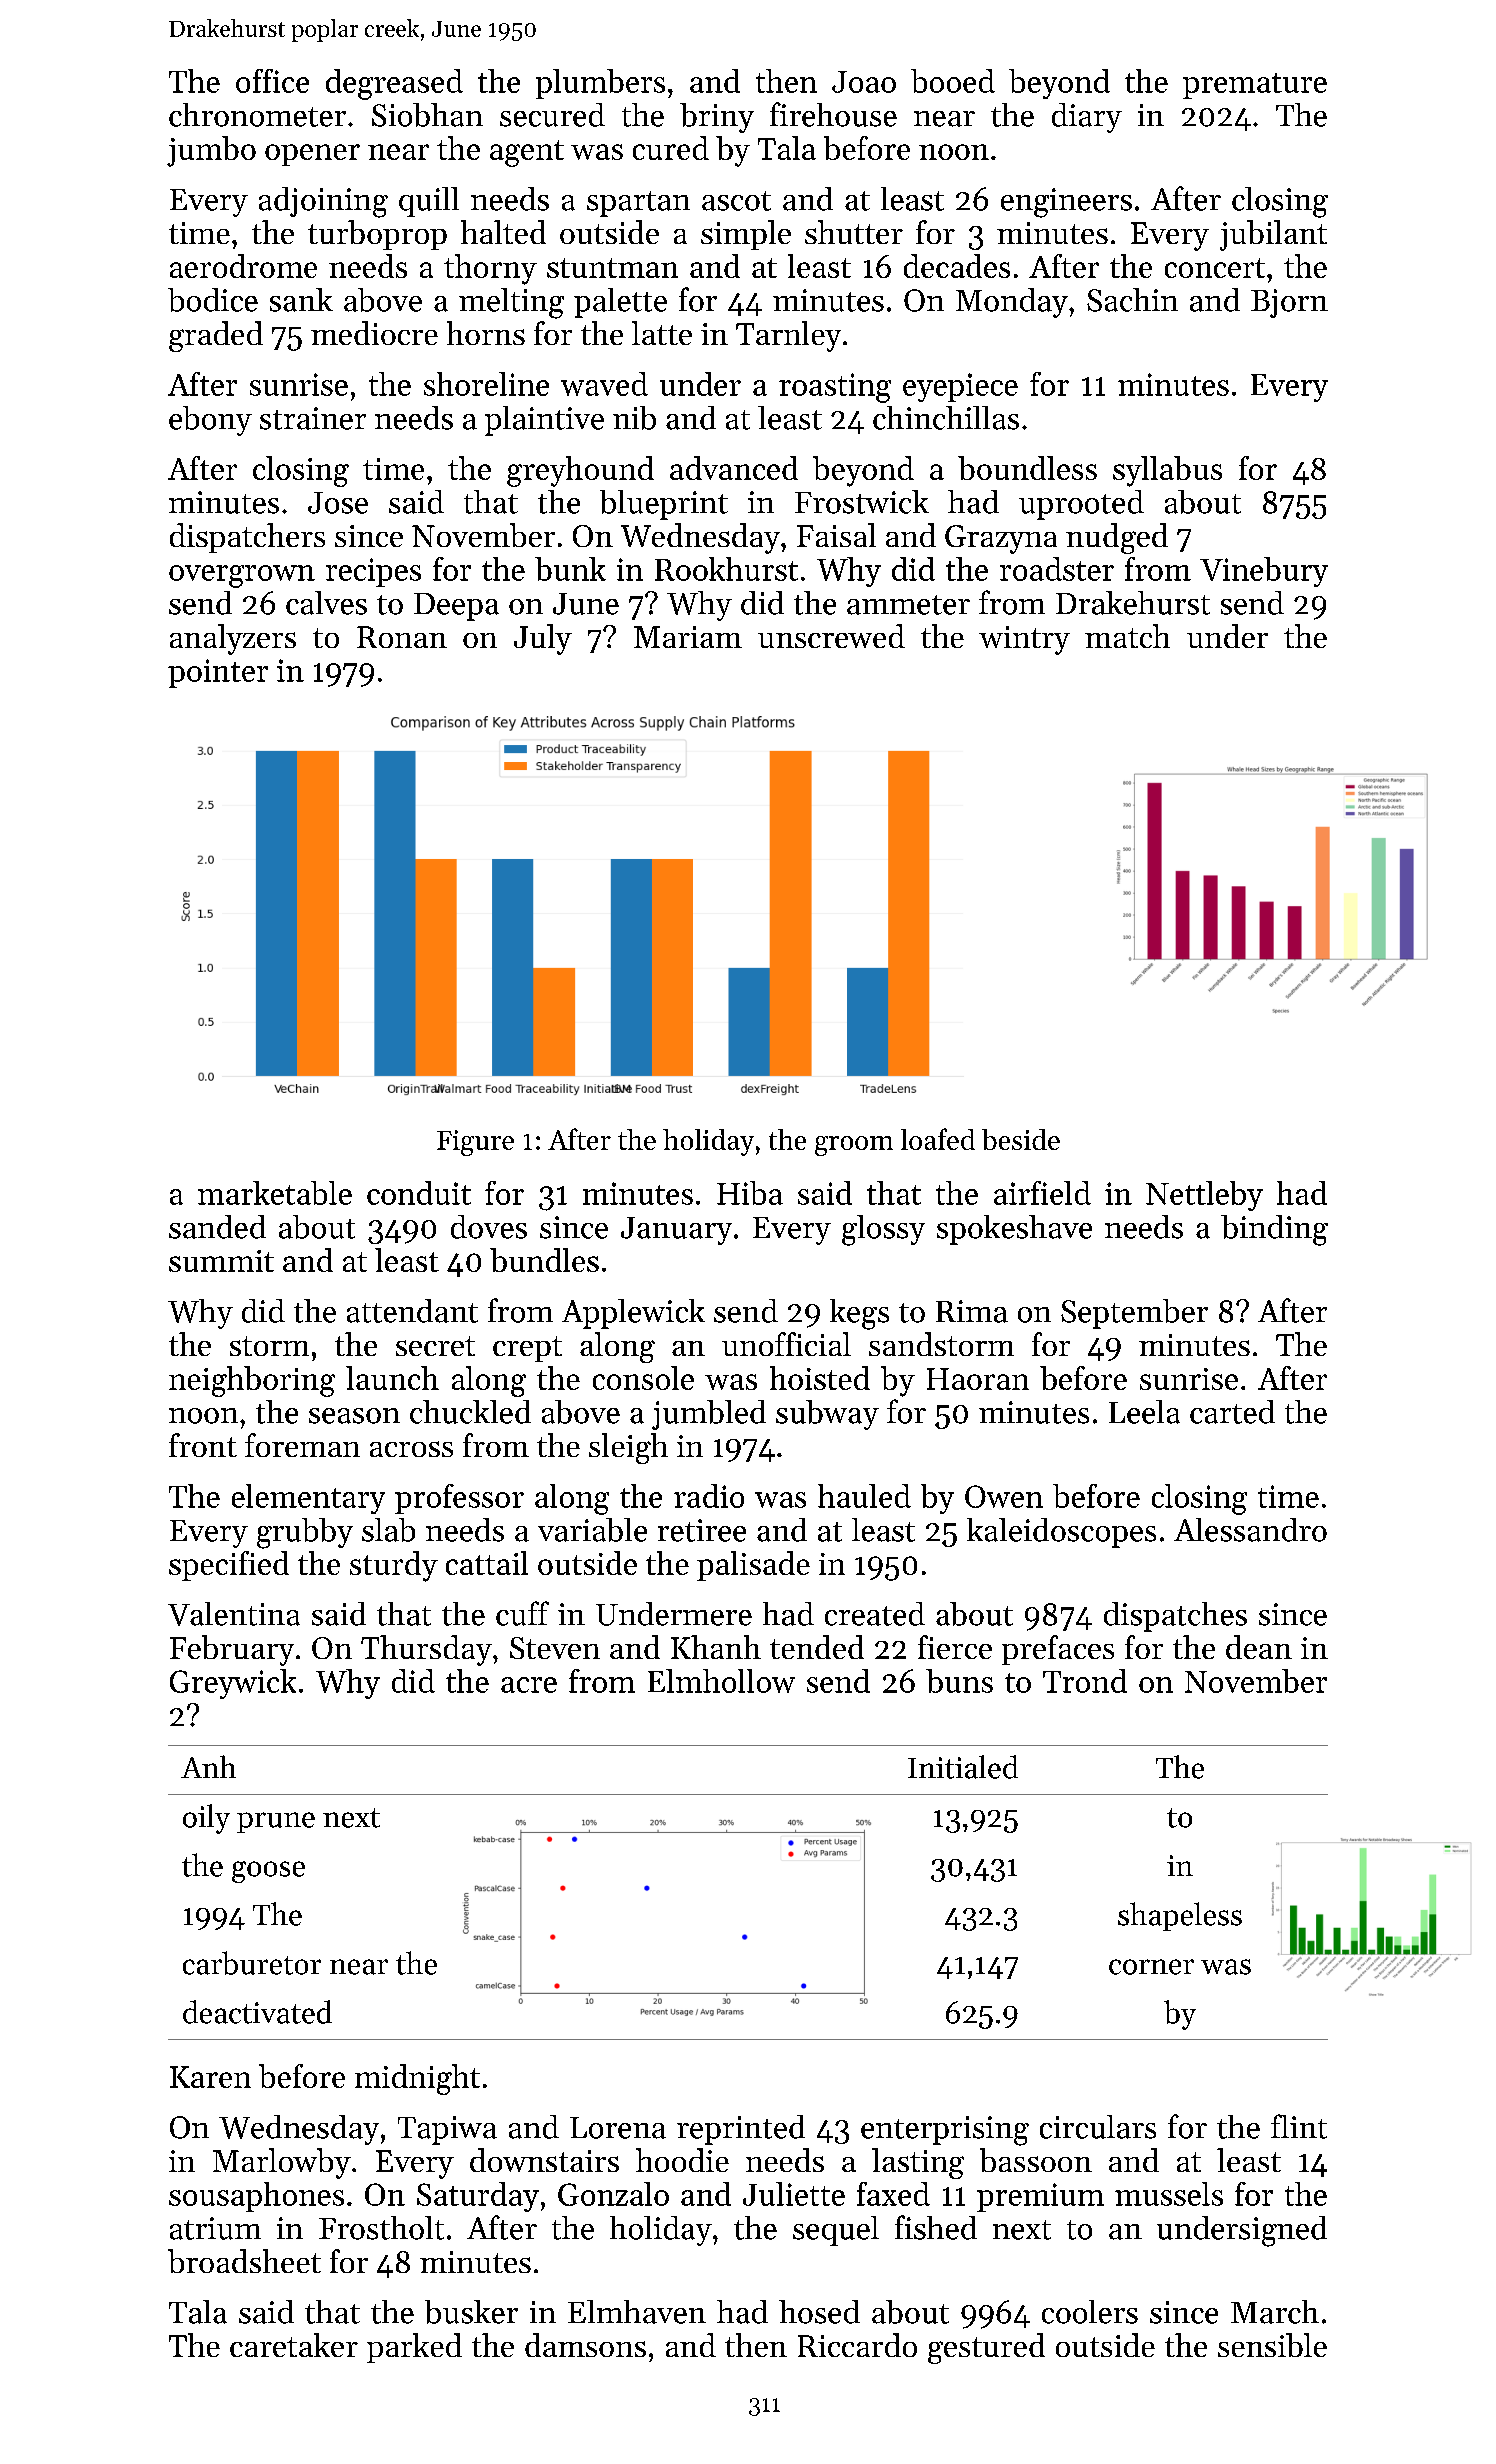  Describe the element at coordinates (1042, 1193) in the document. I see `airfield` at that location.
